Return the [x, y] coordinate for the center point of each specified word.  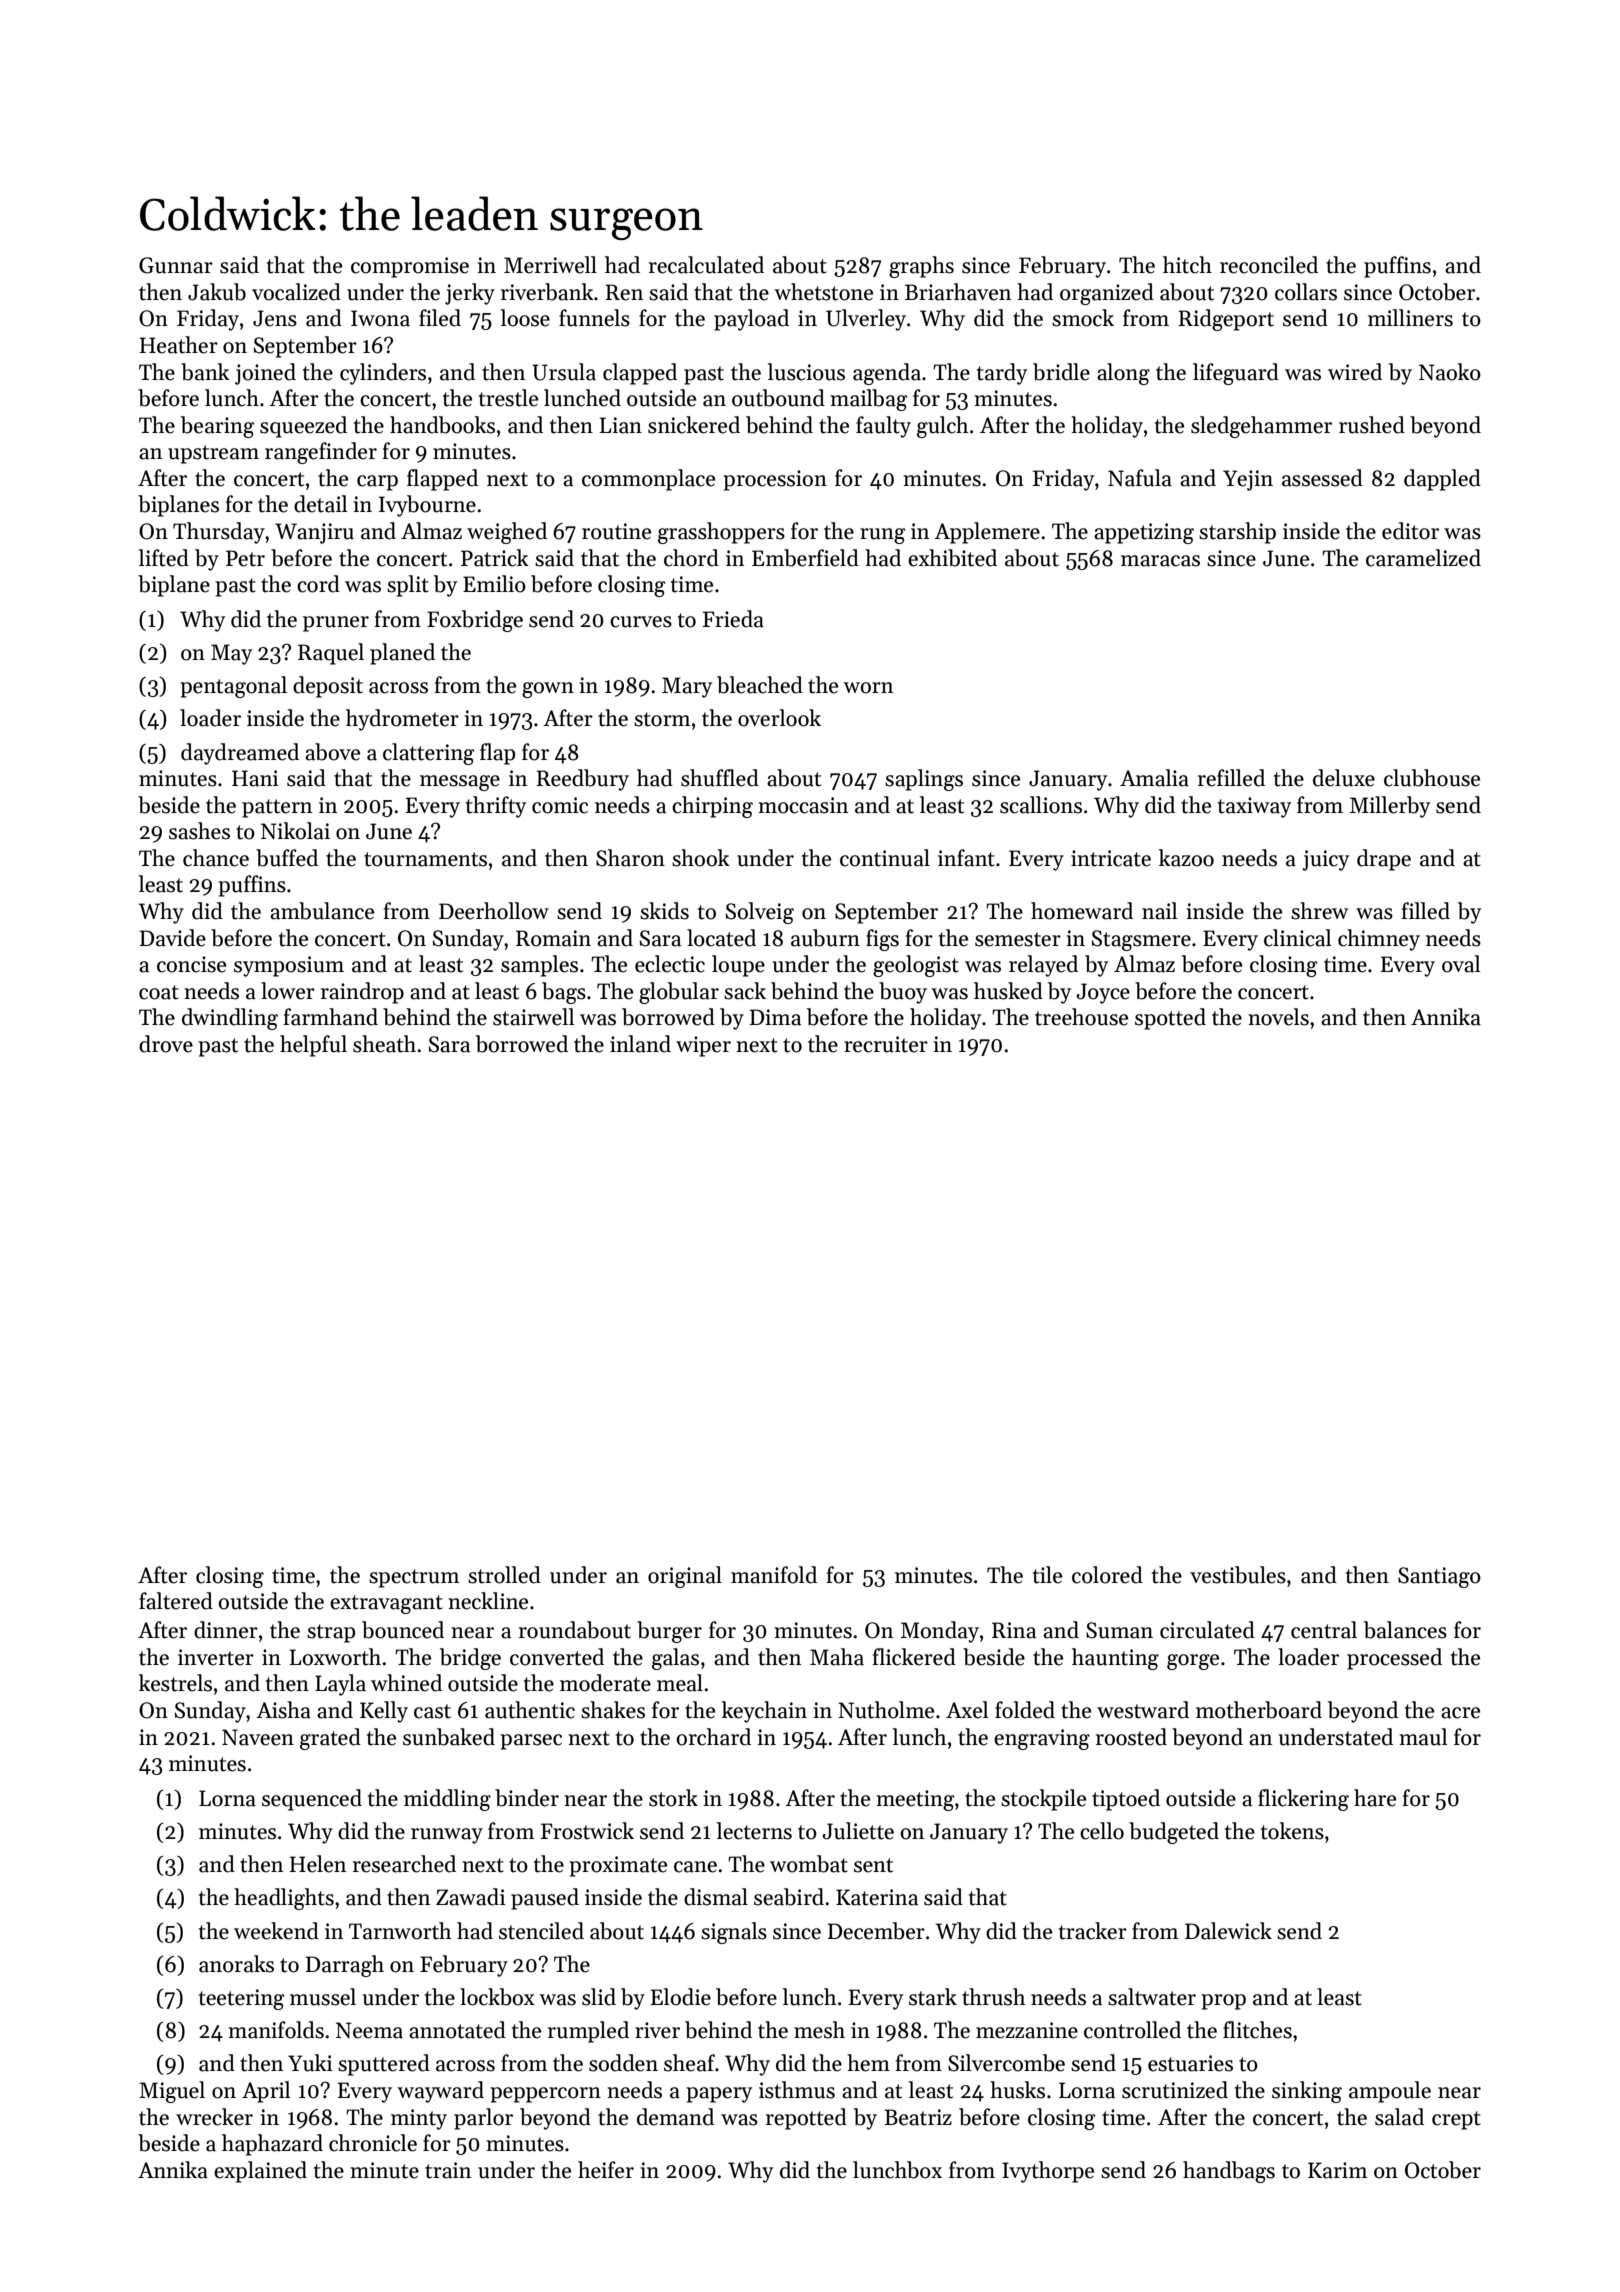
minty [419, 2119]
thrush [994, 1997]
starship [1237, 533]
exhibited [952, 558]
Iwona [380, 318]
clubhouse [1432, 778]
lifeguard [1236, 374]
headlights [284, 1899]
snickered [694, 425]
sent [873, 1865]
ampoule [1390, 2092]
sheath [384, 1044]
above [332, 752]
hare [1375, 1798]
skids [664, 911]
